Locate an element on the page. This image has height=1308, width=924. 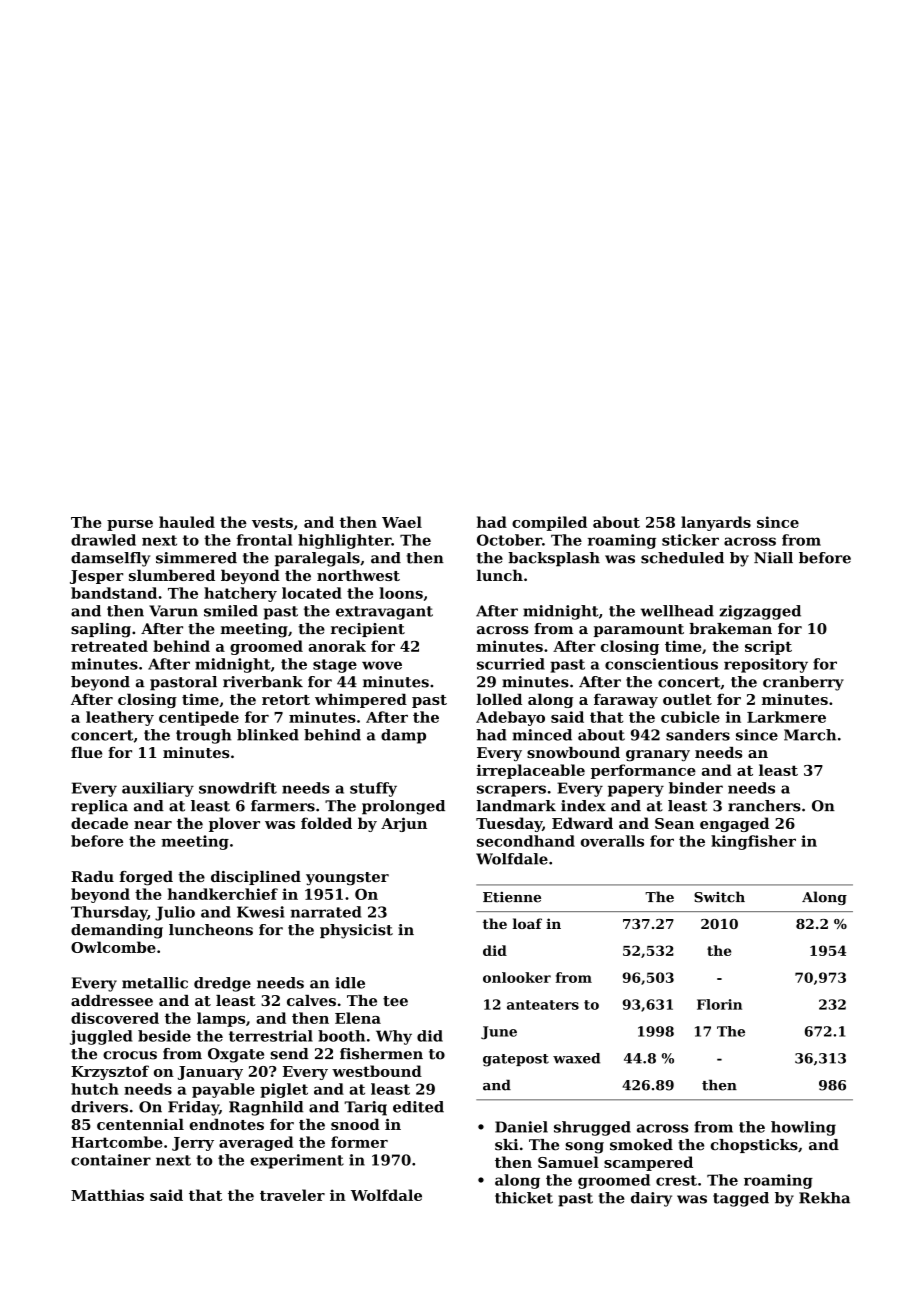
Matthias is located at coordinates (107, 1195).
